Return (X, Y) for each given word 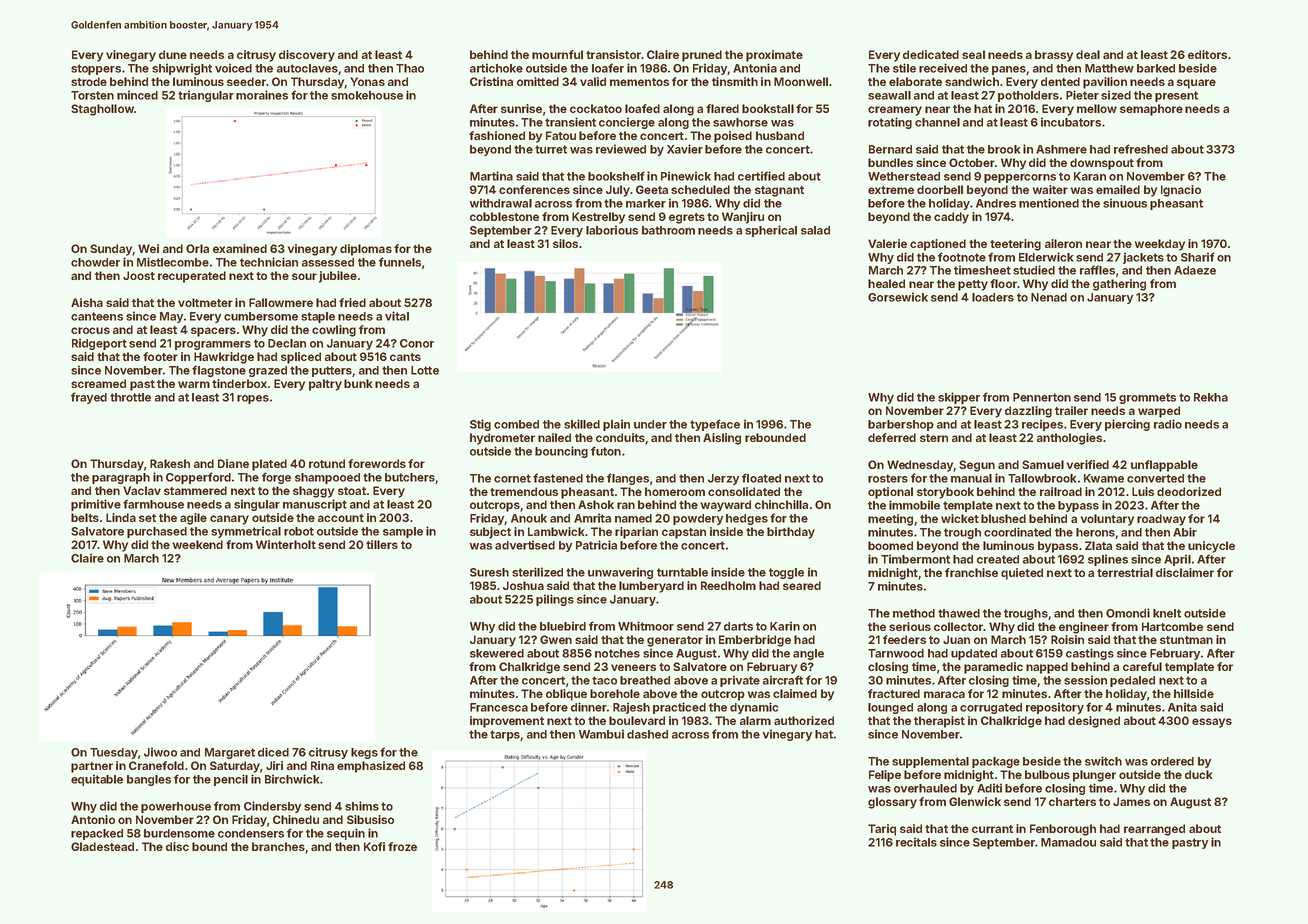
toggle (786, 573)
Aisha (87, 302)
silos (565, 243)
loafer (608, 68)
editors (1207, 54)
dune (173, 54)
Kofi (374, 846)
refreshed (1141, 149)
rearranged (1154, 830)
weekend (198, 544)
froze (402, 846)
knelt (1167, 613)
